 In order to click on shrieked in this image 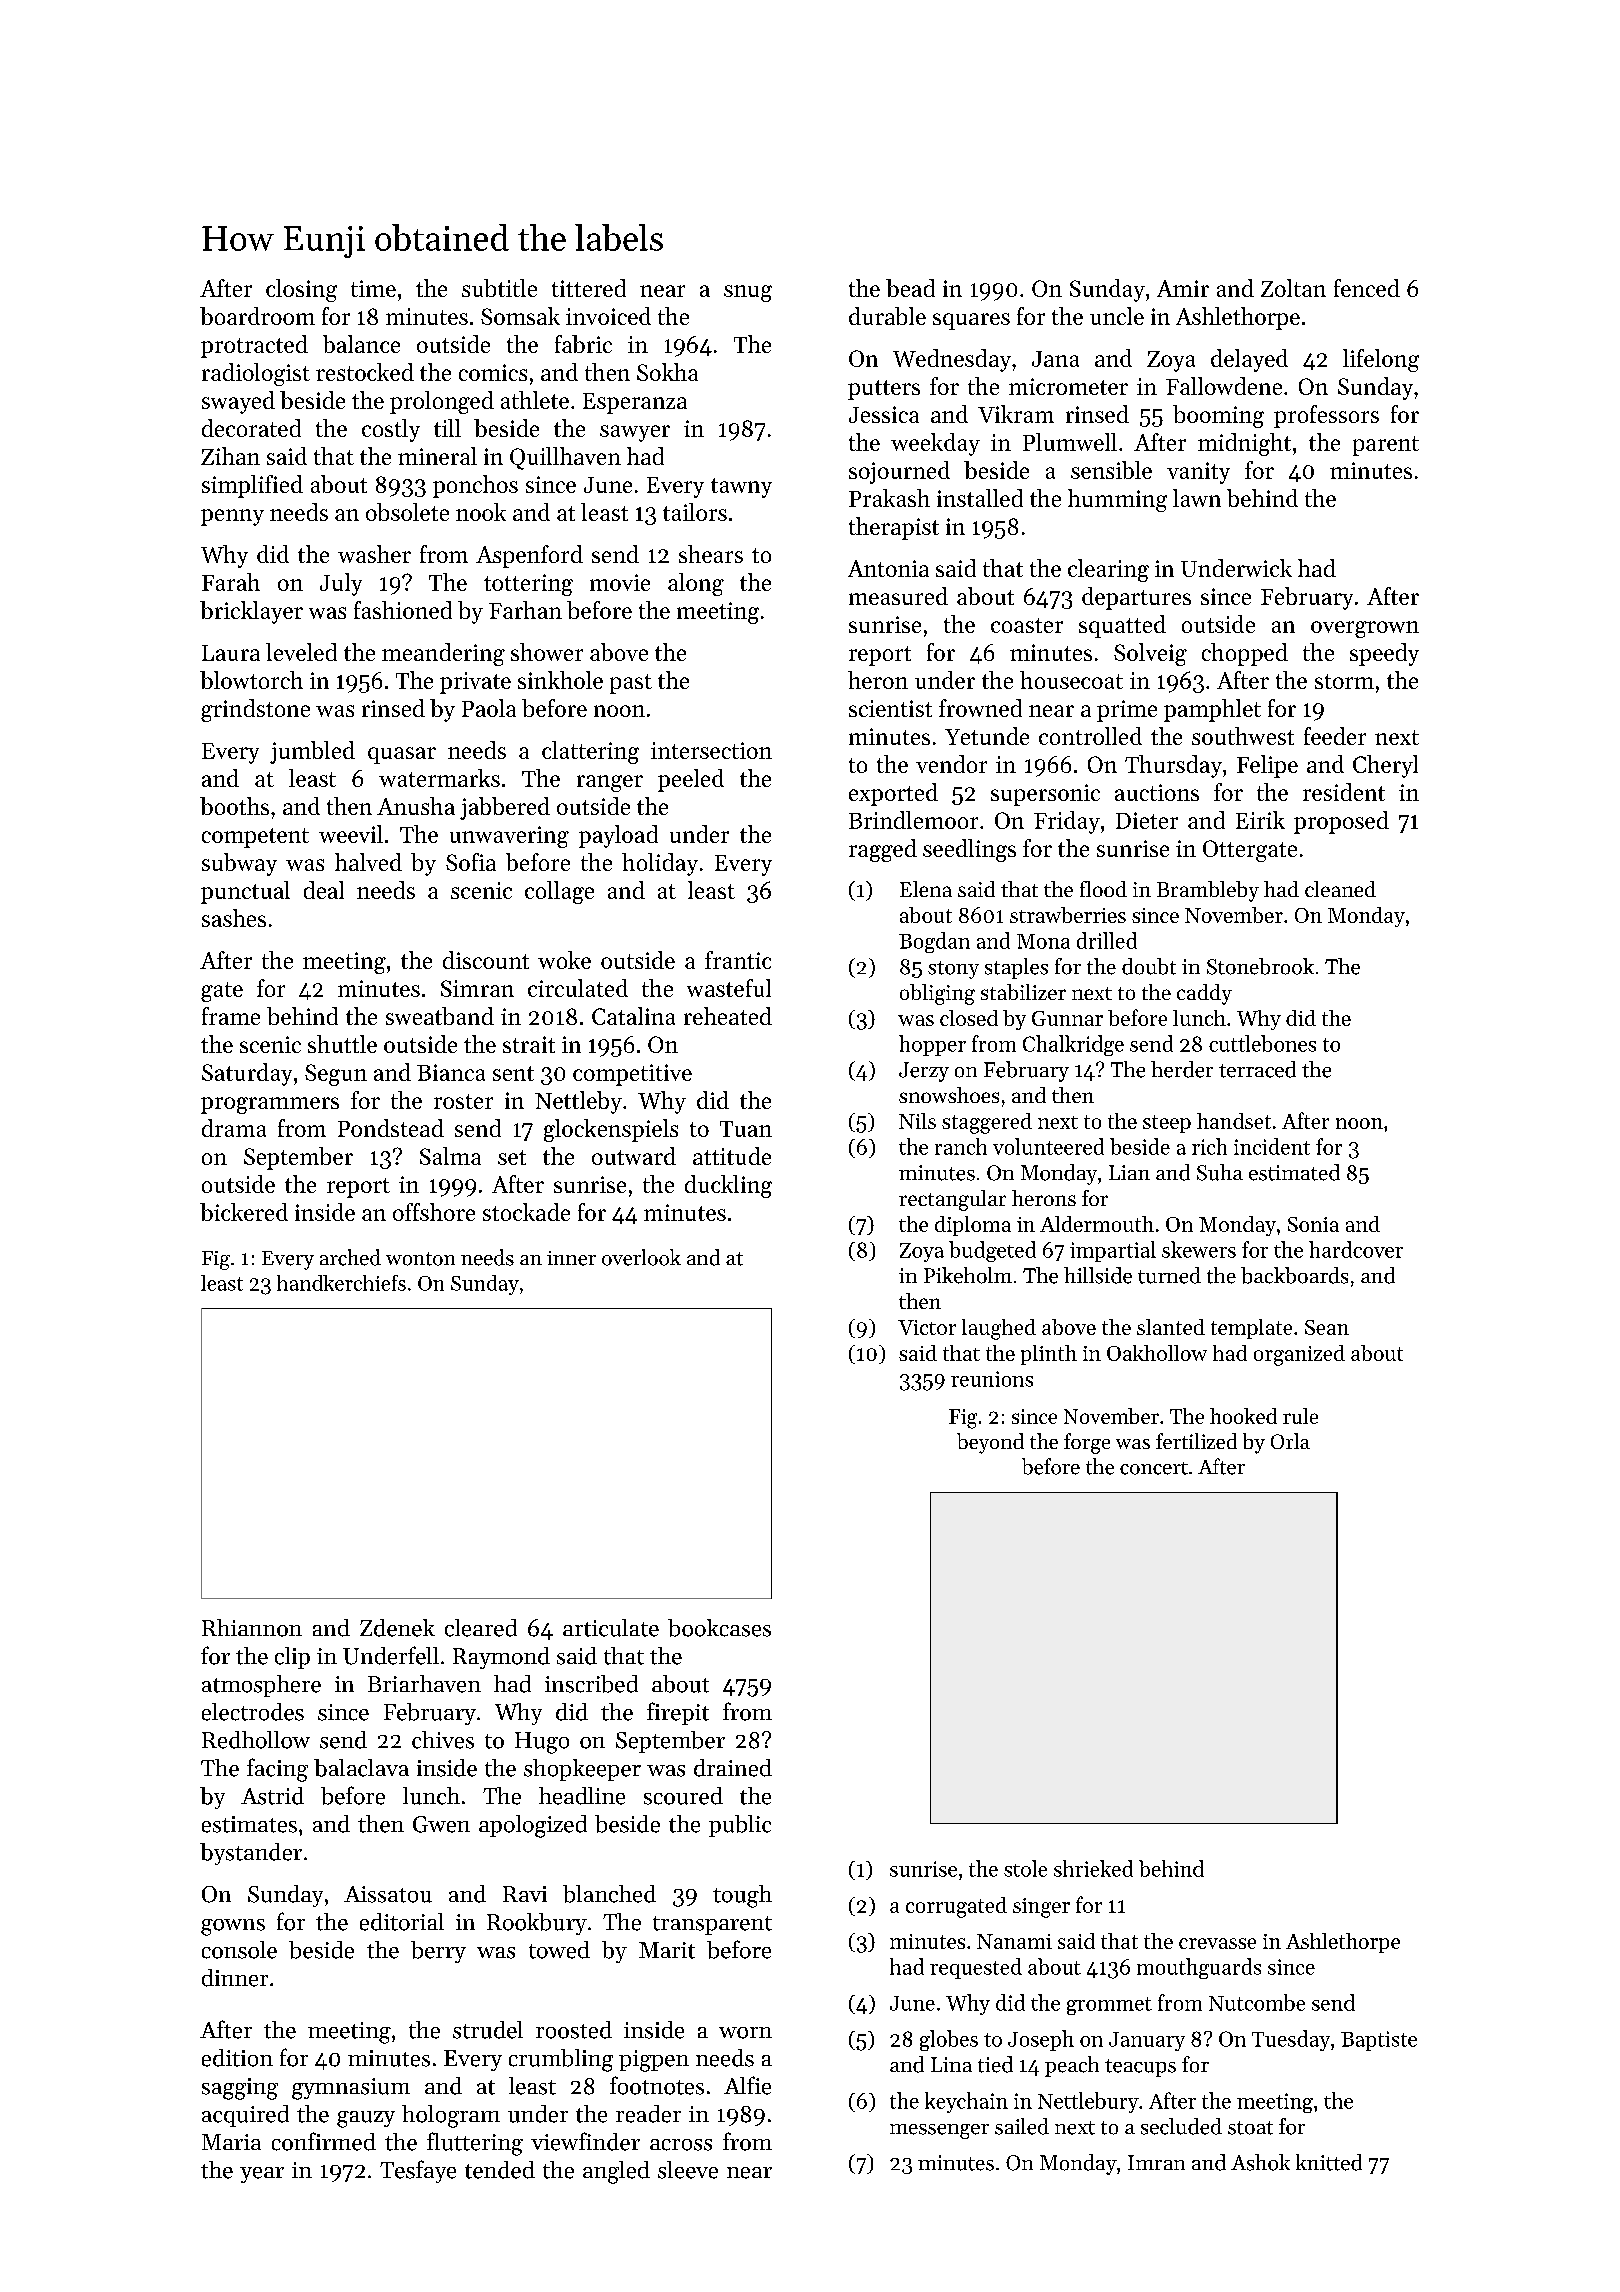, I will do `click(1093, 1868)`.
